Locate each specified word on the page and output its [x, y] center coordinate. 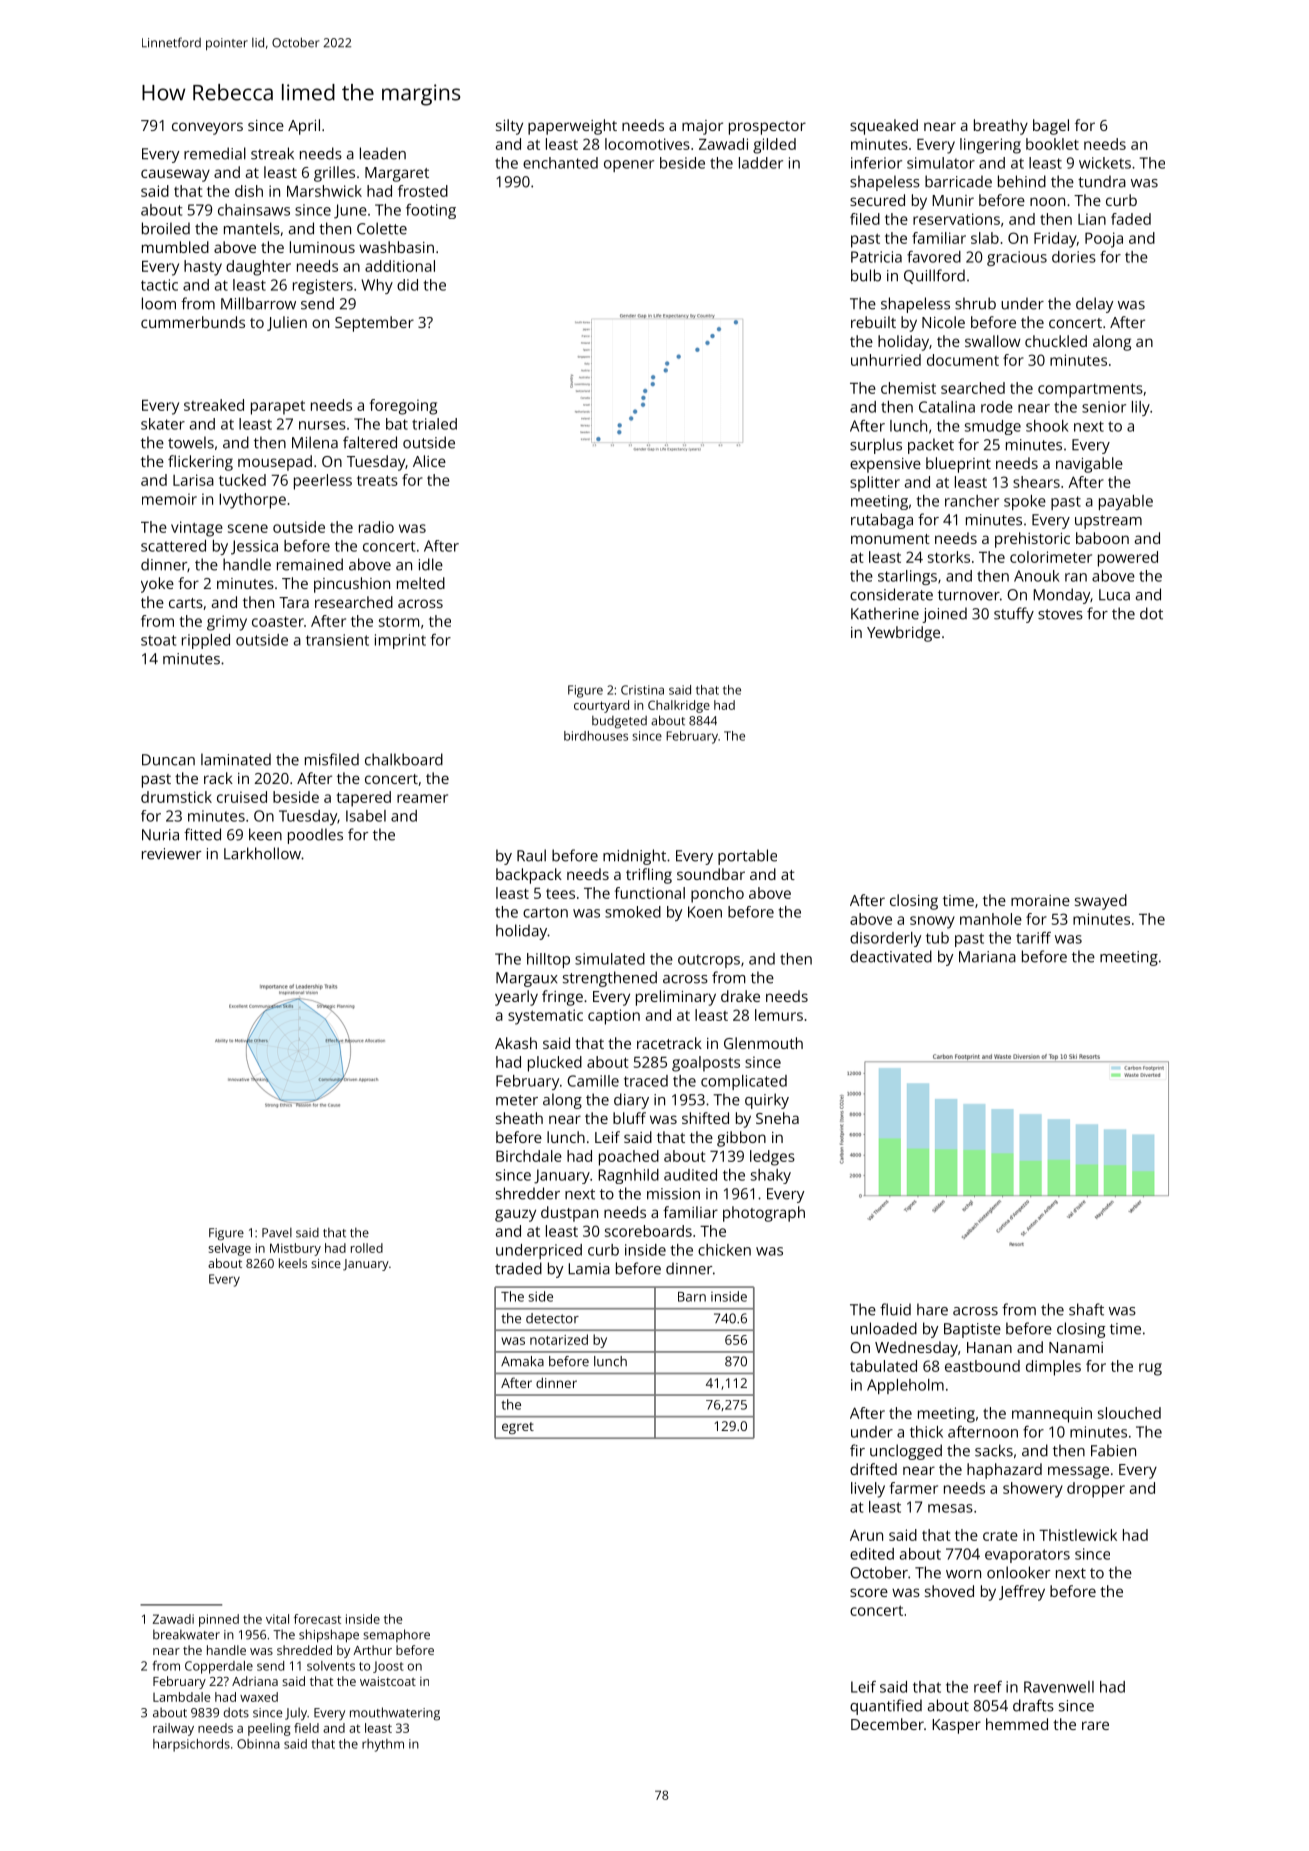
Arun [866, 1535]
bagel [1051, 127]
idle [431, 564]
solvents [331, 1666]
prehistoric [1032, 540]
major [702, 127]
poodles [315, 836]
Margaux [527, 979]
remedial [215, 153]
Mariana [987, 957]
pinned [219, 1620]
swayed [1101, 902]
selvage [229, 1249]
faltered [370, 442]
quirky [767, 1101]
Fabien [1113, 1450]
